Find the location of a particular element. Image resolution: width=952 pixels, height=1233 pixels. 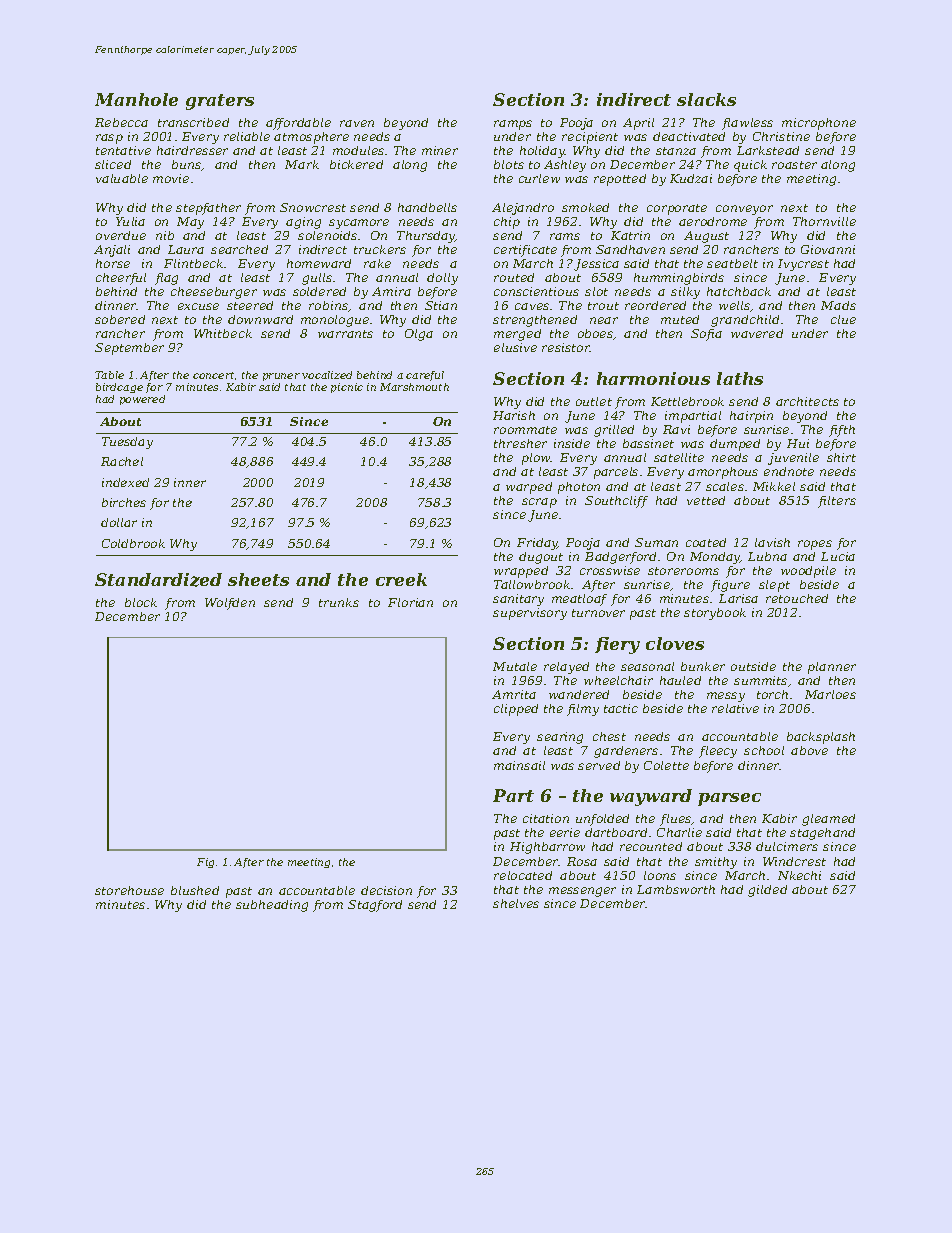

Lucia is located at coordinates (838, 556).
